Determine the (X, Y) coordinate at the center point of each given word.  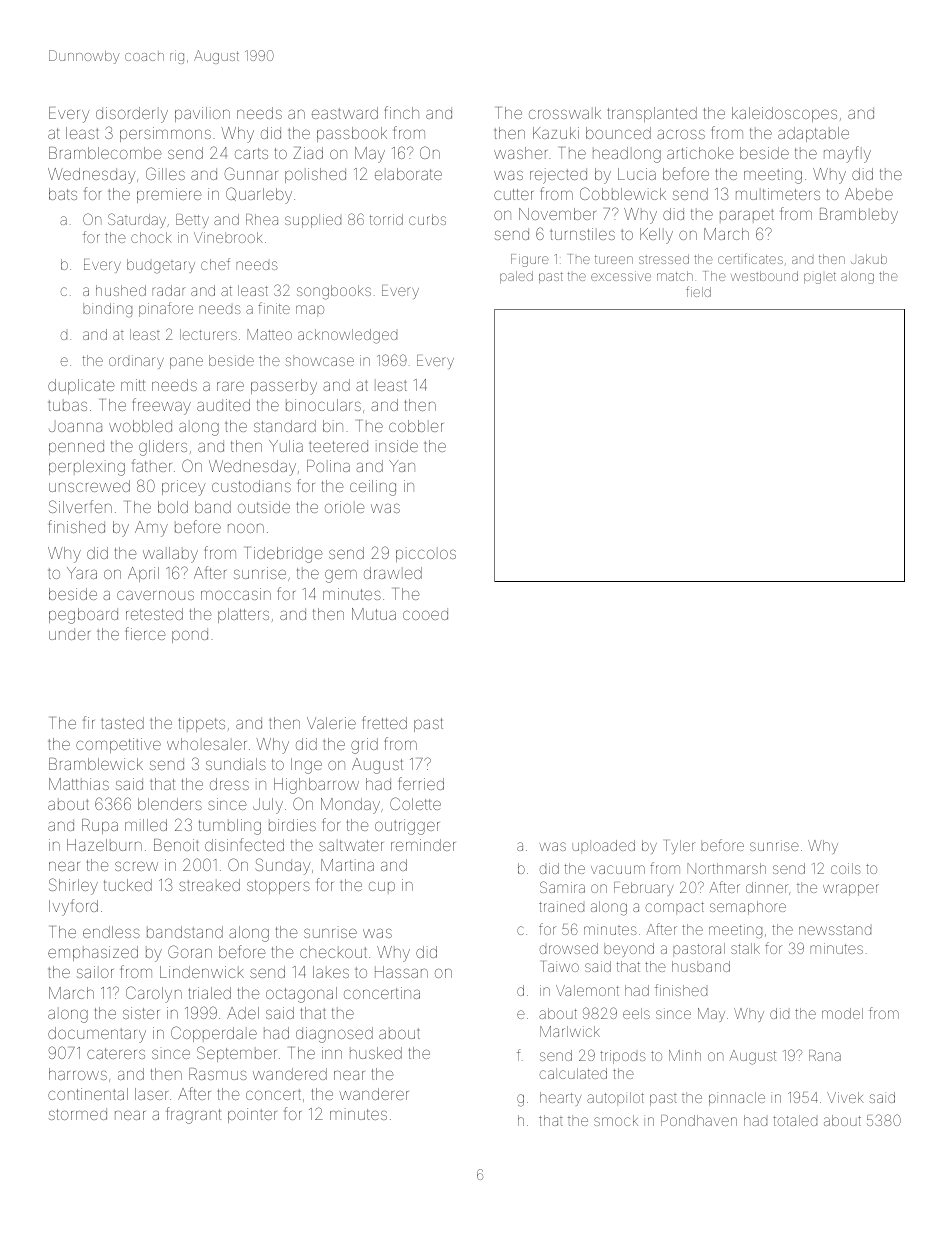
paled (516, 277)
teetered (338, 446)
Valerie (331, 723)
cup (382, 887)
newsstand (835, 930)
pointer (252, 1115)
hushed (121, 290)
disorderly (132, 115)
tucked (128, 885)
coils (846, 868)
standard (285, 426)
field (698, 291)
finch (402, 112)
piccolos (426, 554)
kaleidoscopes (784, 114)
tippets (202, 724)
